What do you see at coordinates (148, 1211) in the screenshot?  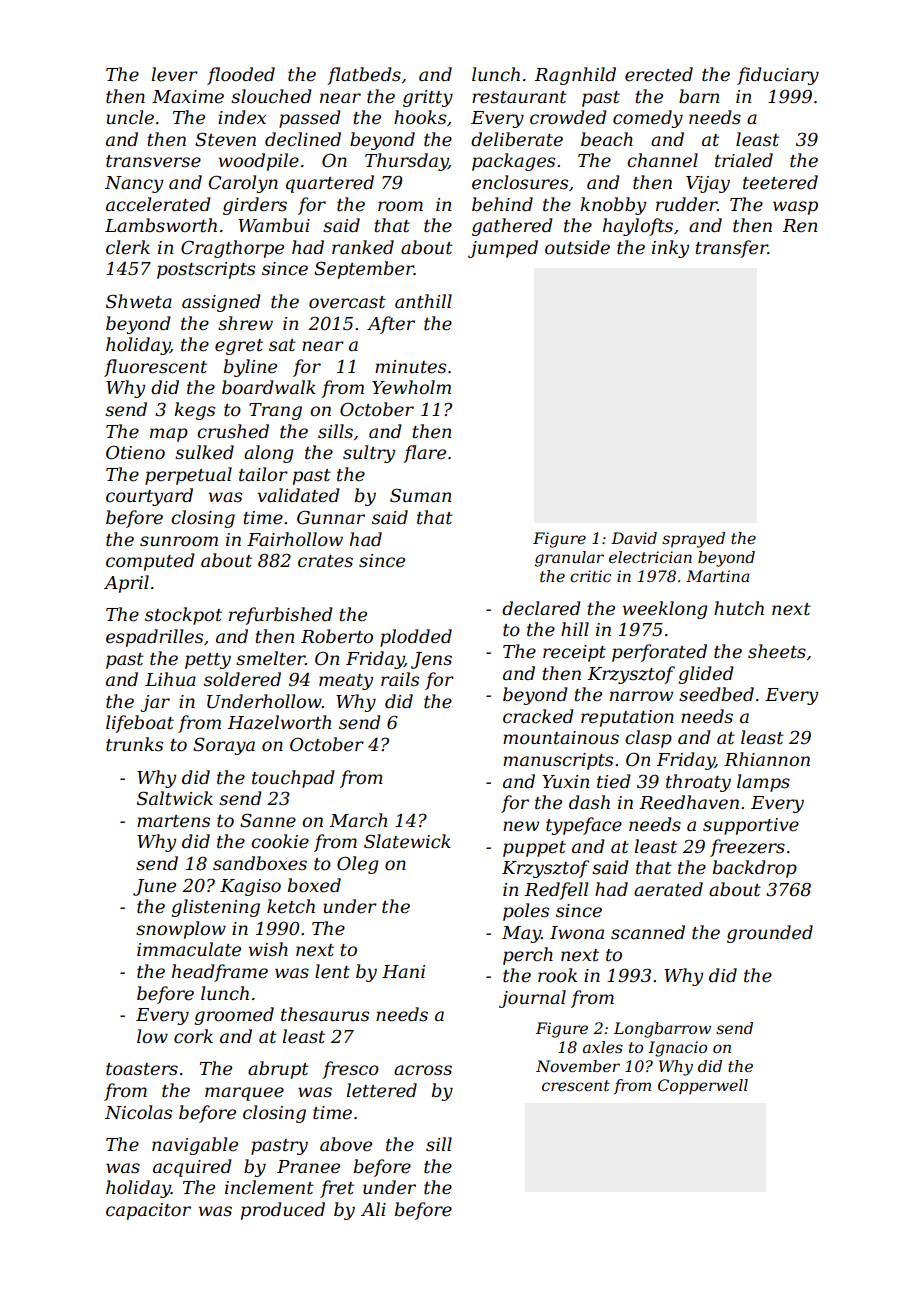 I see `capacitor` at bounding box center [148, 1211].
